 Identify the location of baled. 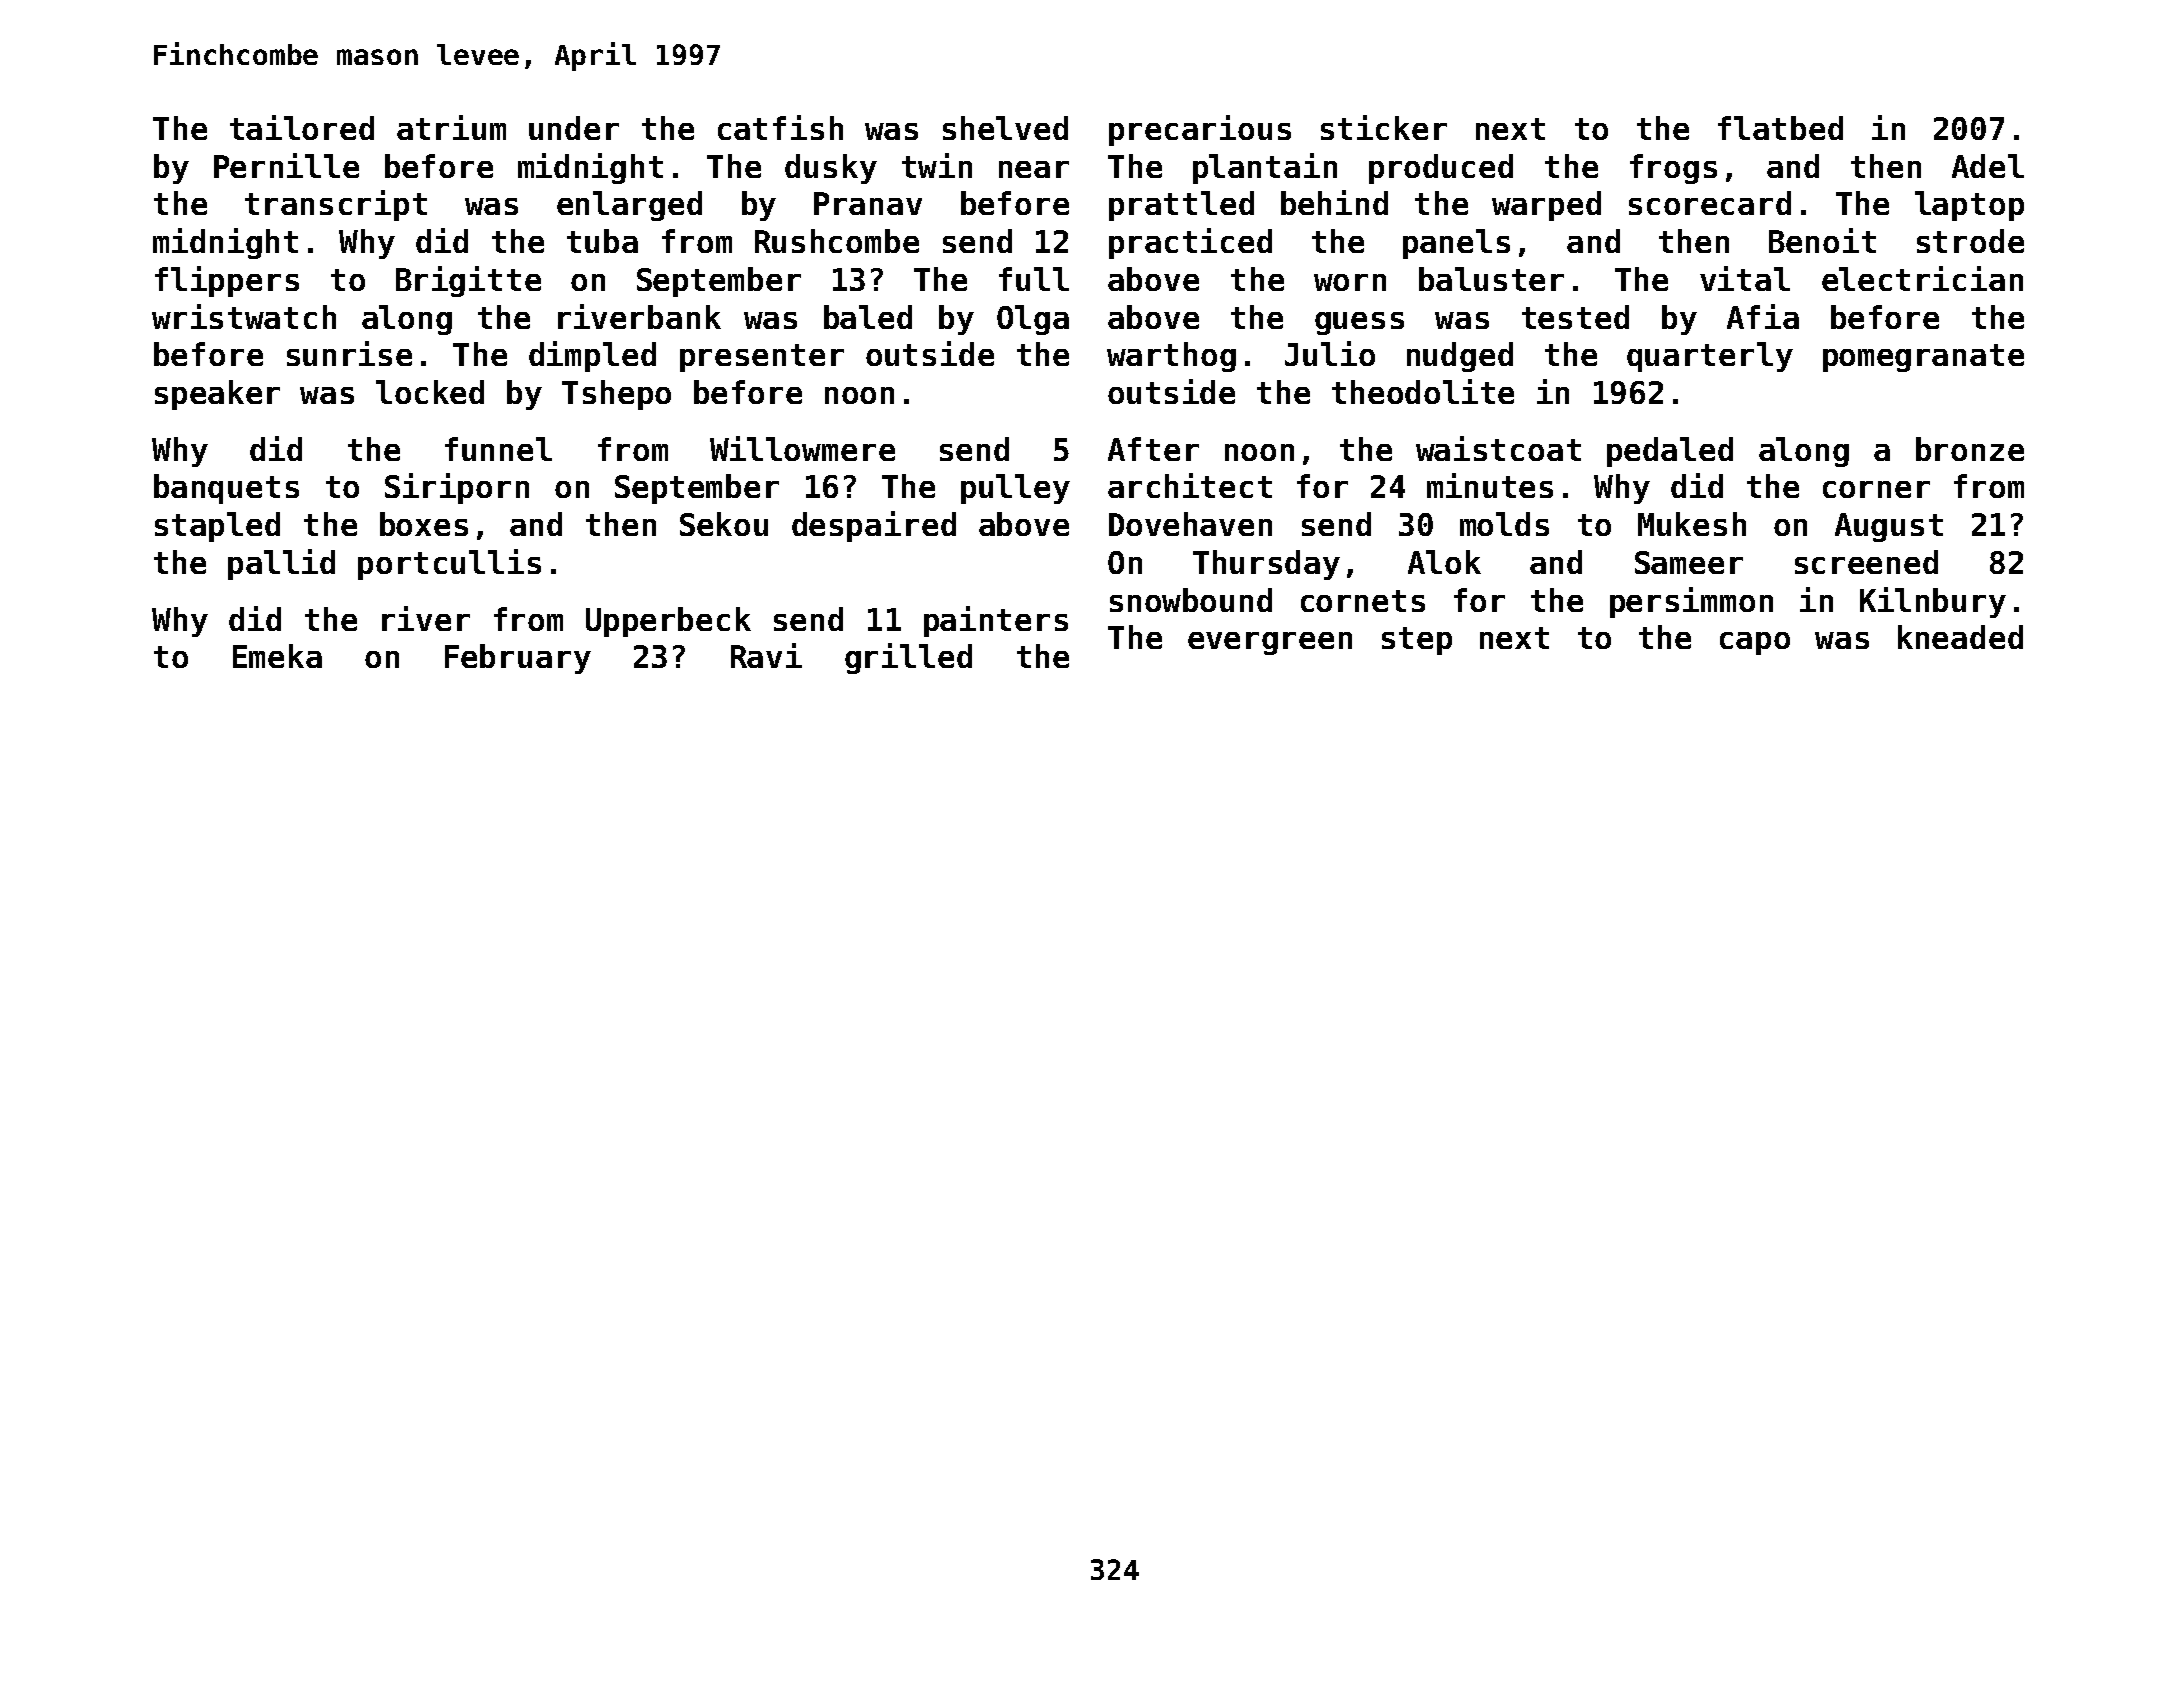
(868, 317).
